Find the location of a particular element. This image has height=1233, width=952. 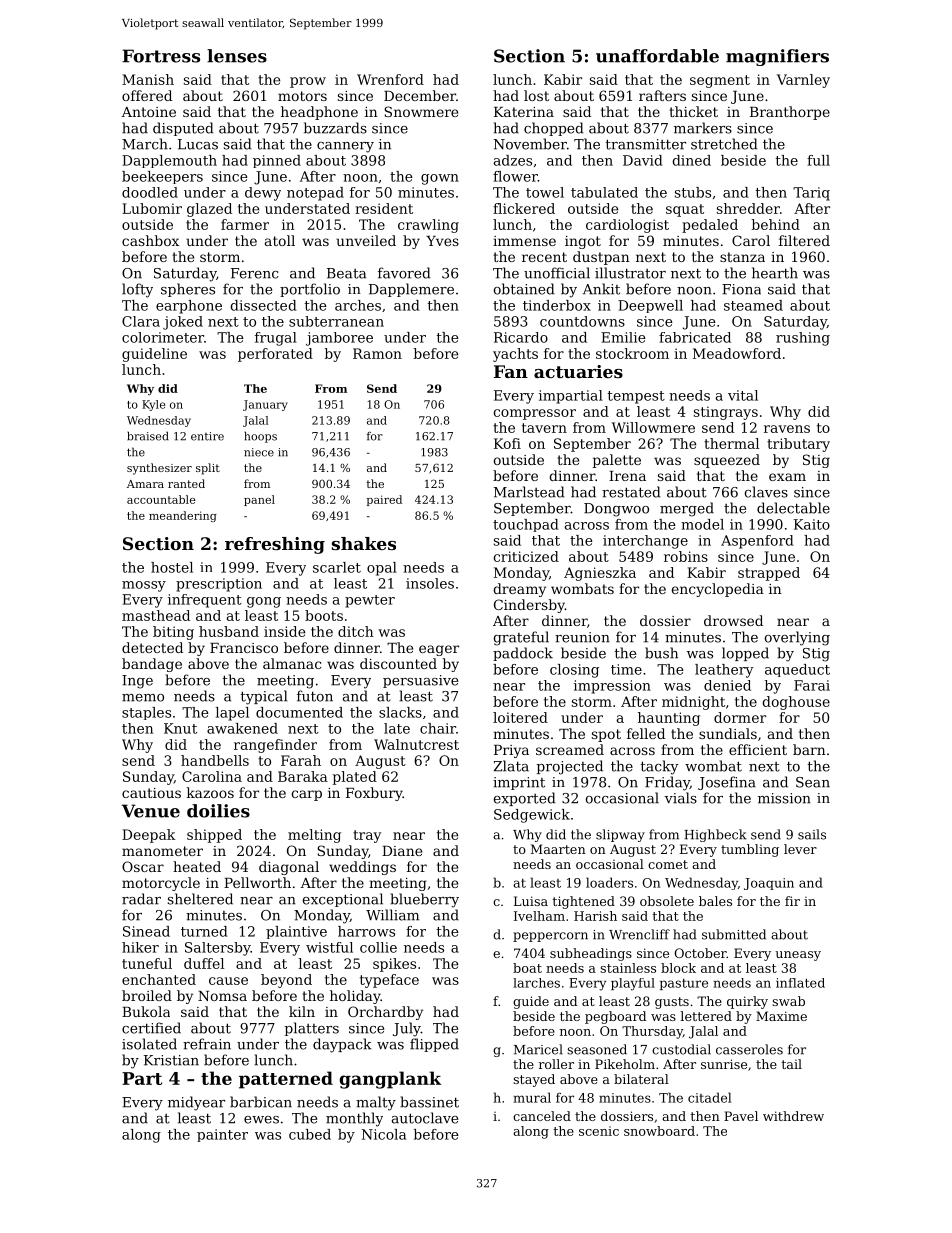

sundials is located at coordinates (728, 733).
